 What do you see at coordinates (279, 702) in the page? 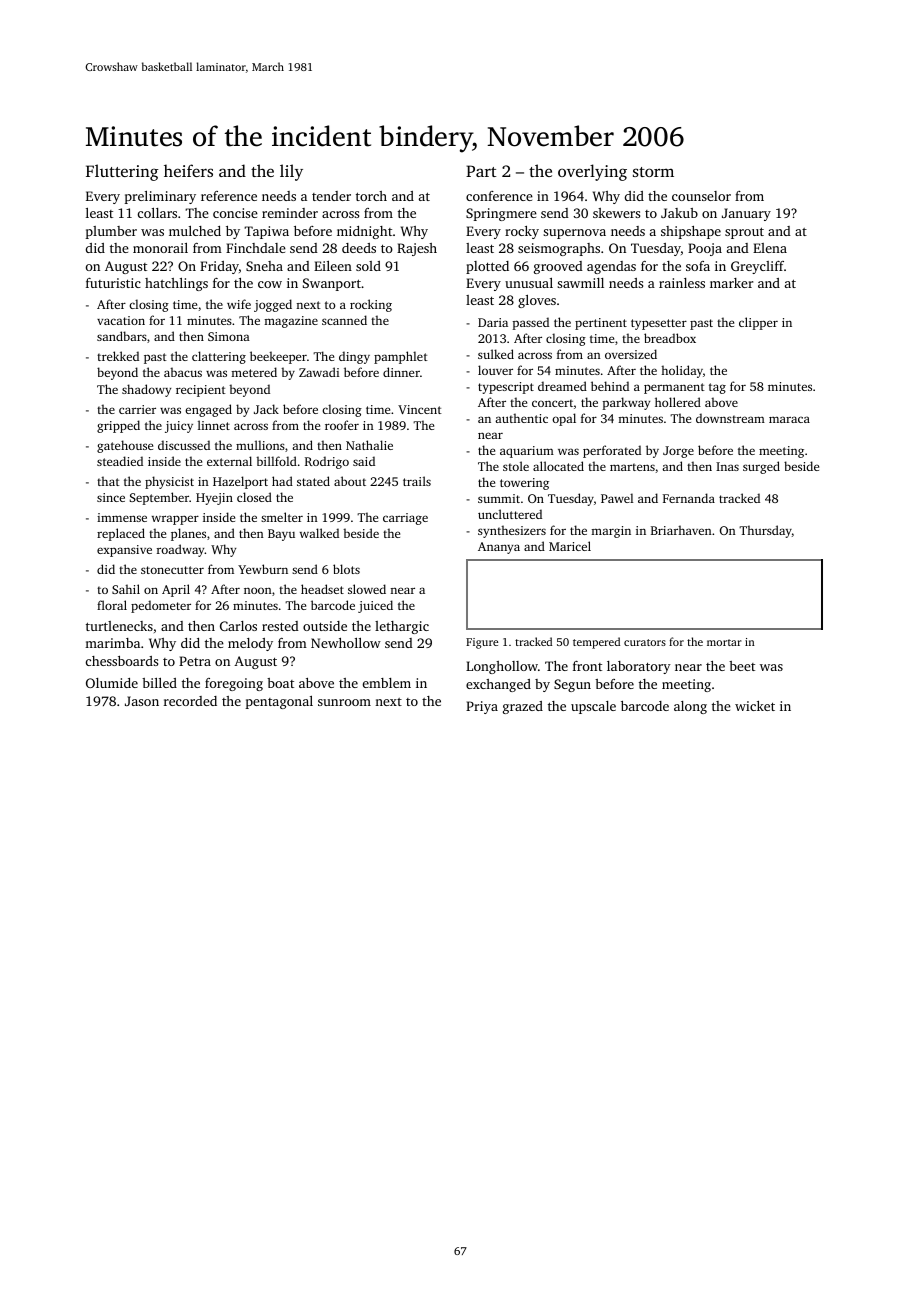
I see `pentagonal` at bounding box center [279, 702].
